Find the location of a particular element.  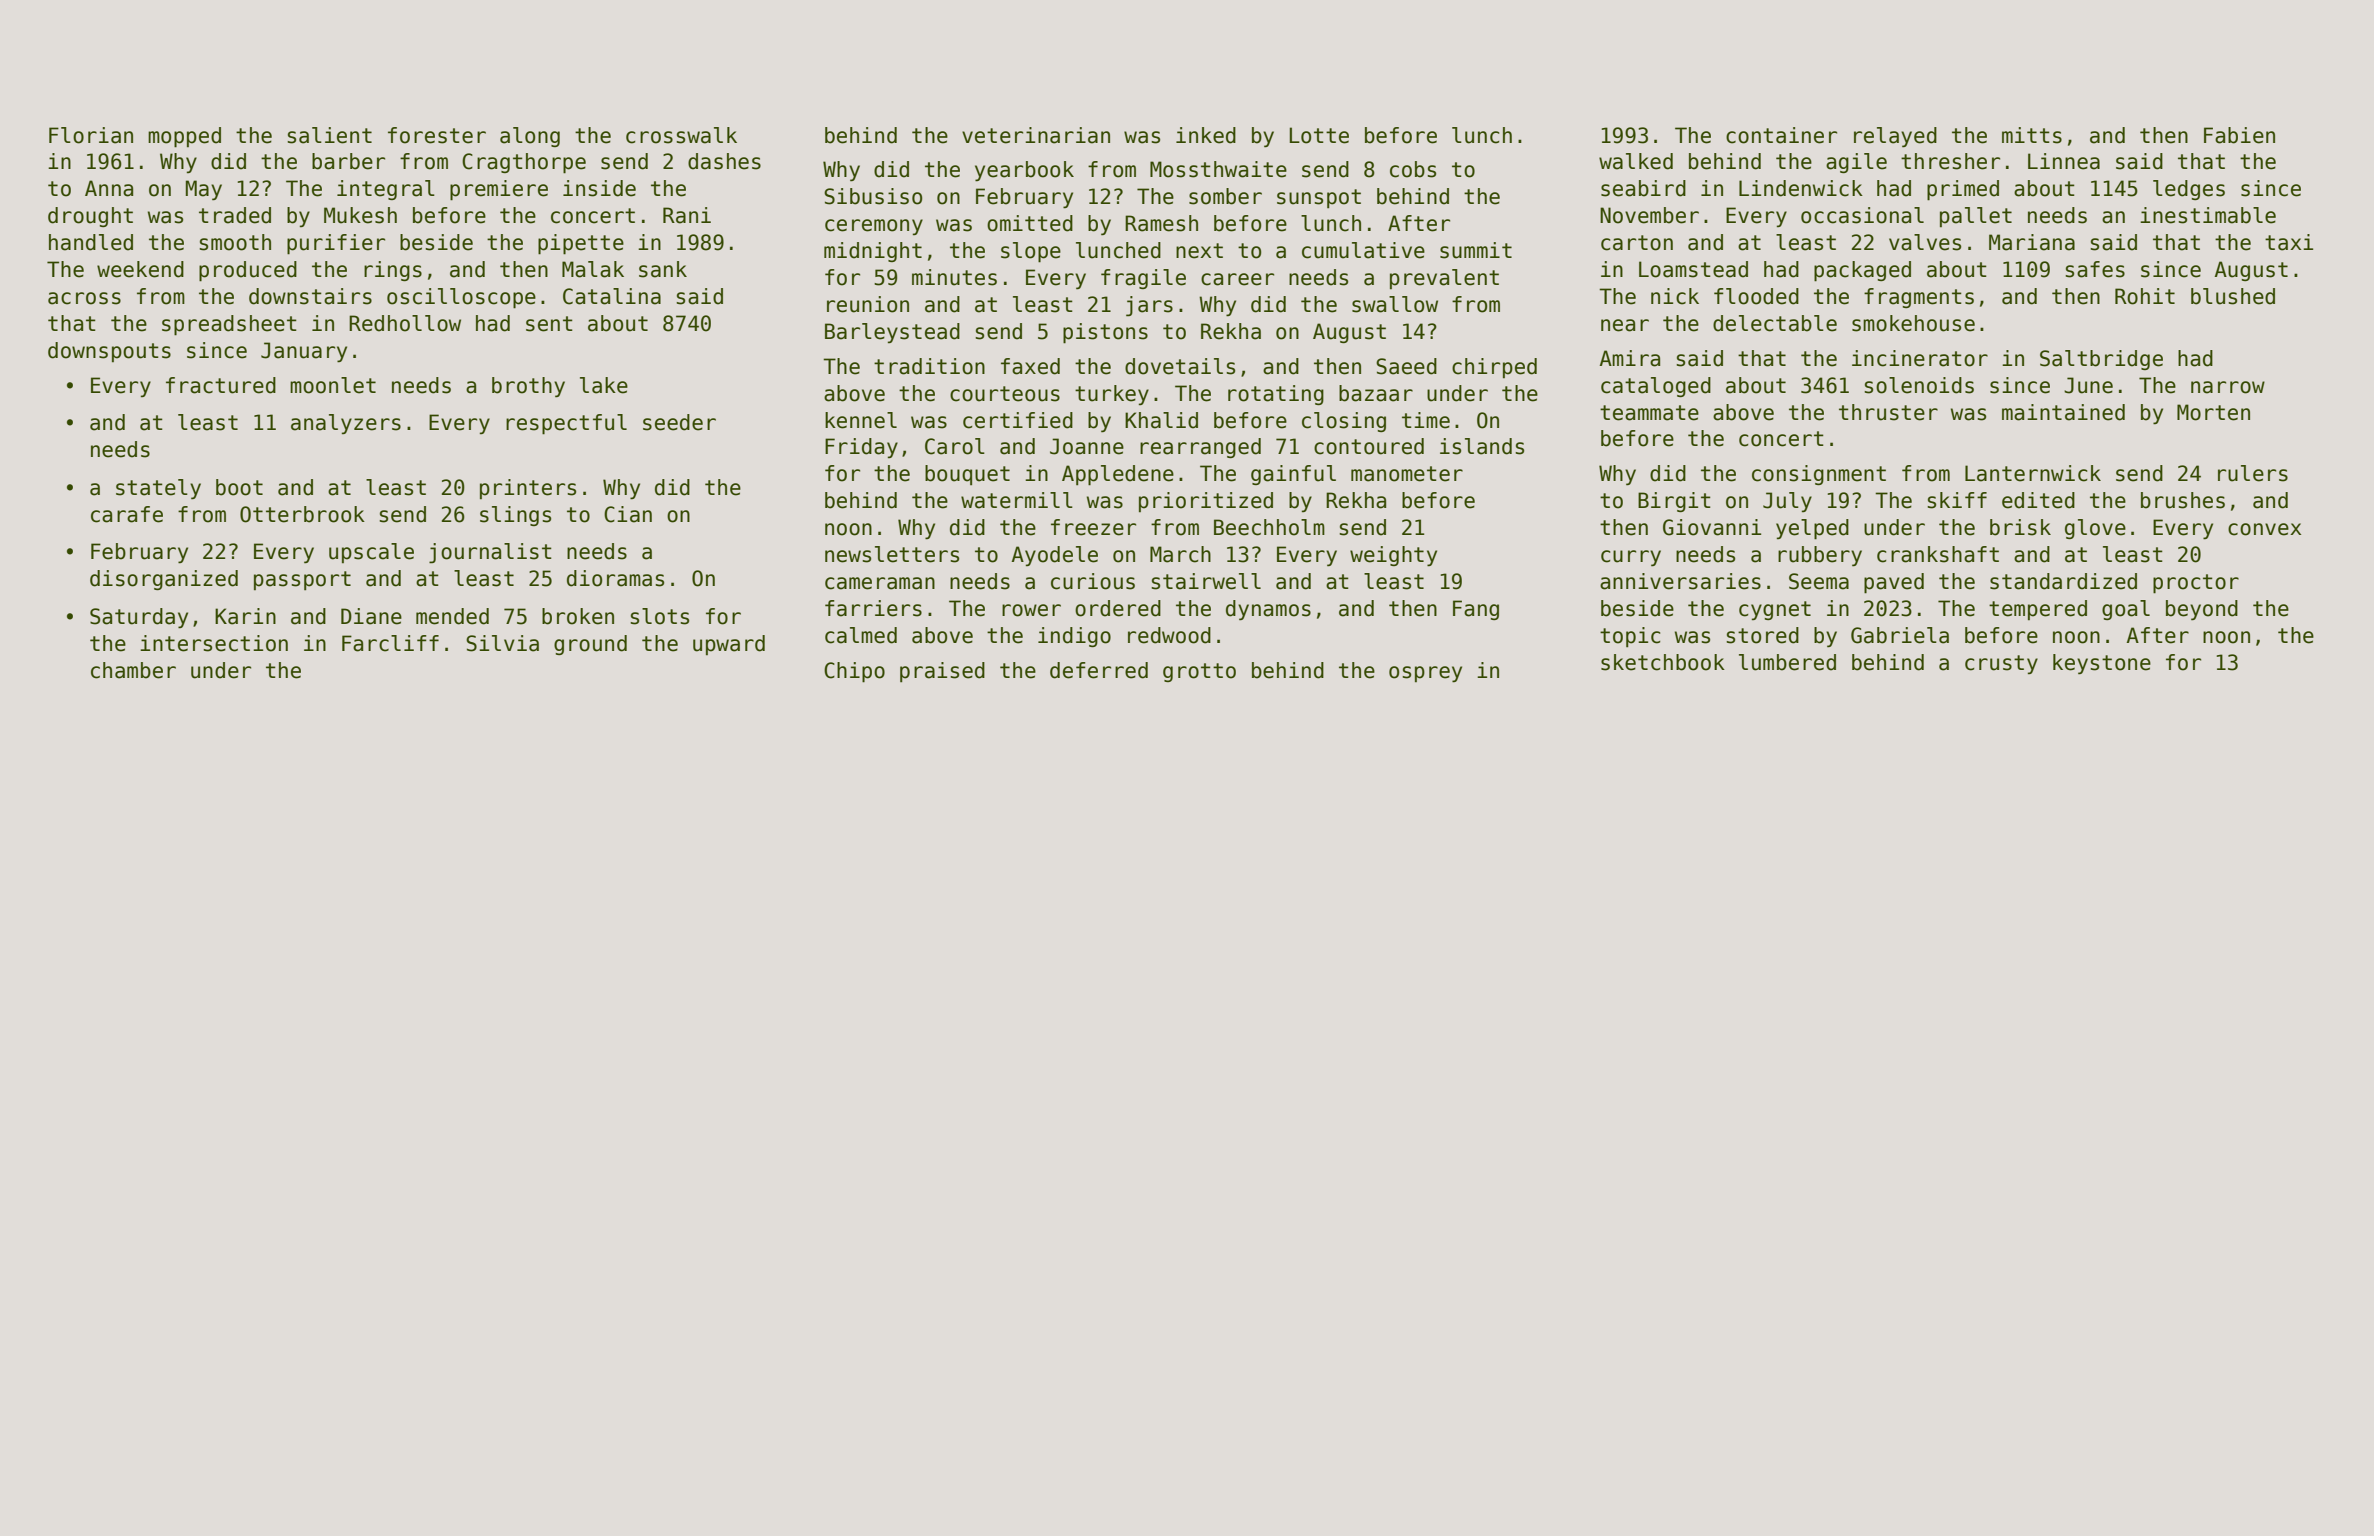

Saeed is located at coordinates (1406, 366).
